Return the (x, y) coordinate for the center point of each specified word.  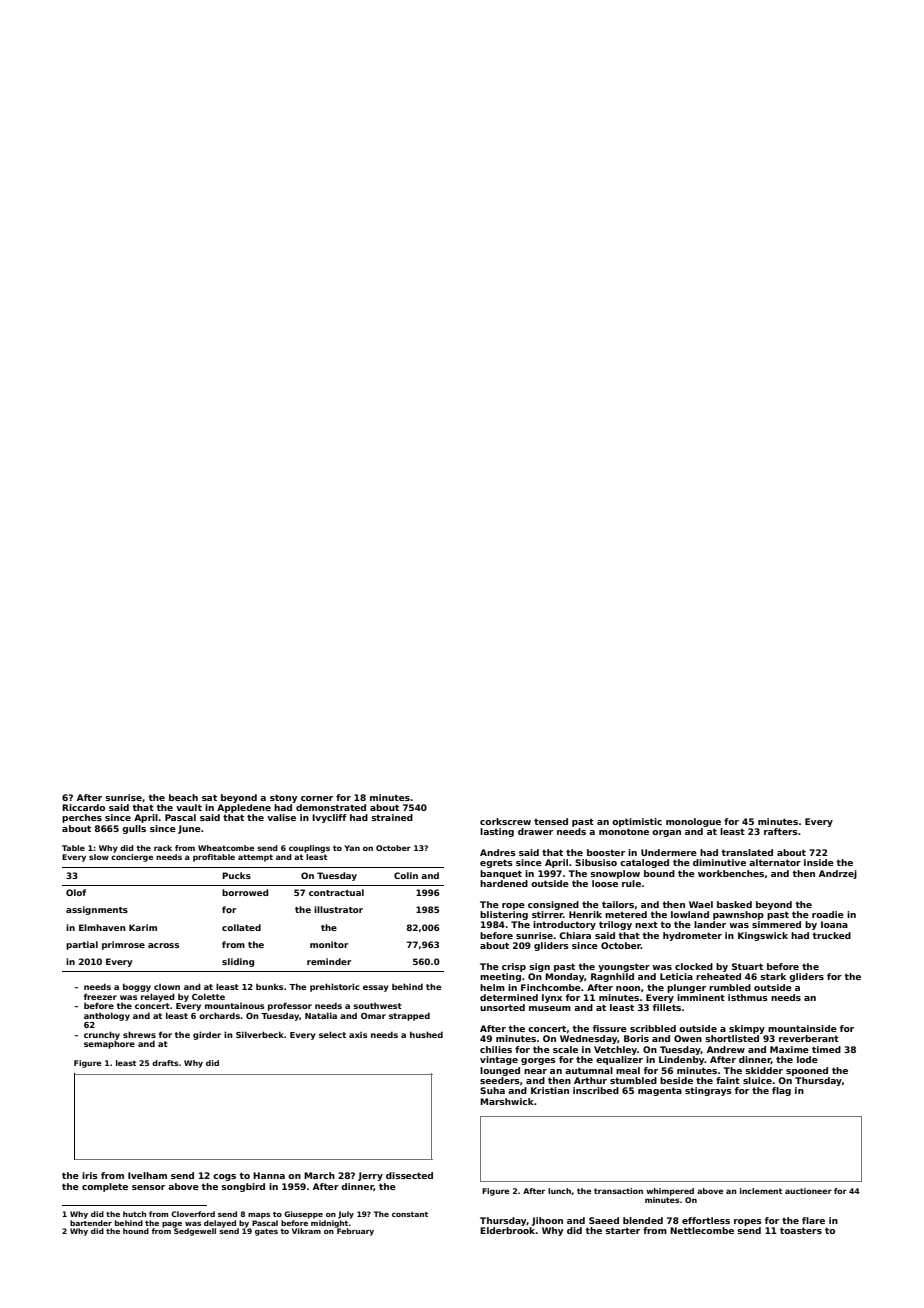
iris (90, 1175)
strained (392, 817)
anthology (107, 1016)
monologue (693, 822)
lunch (559, 1191)
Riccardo (83, 807)
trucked (831, 935)
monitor (329, 944)
